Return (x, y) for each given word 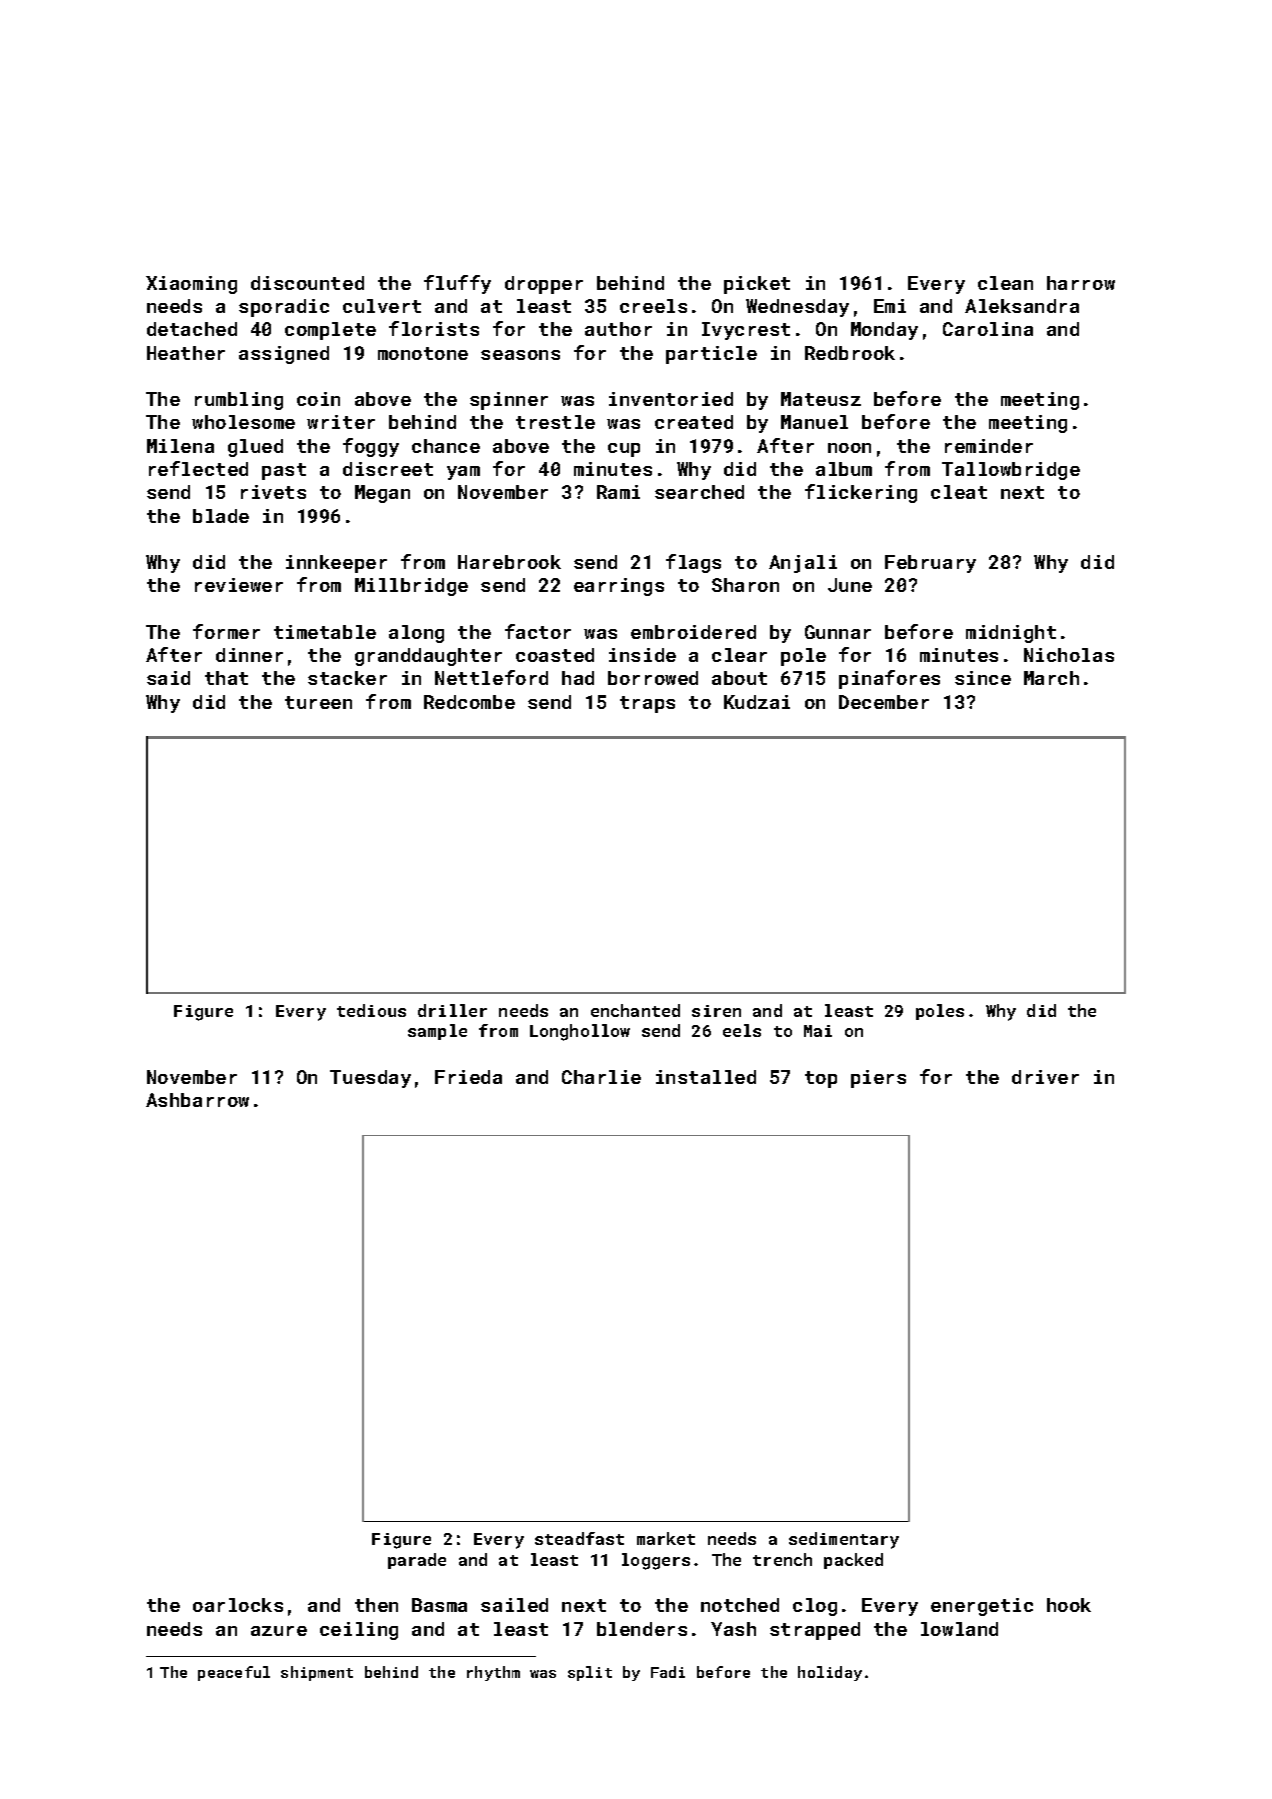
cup (624, 450)
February (930, 564)
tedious (371, 1010)
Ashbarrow (197, 1100)
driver (1045, 1077)
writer (341, 422)
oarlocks (238, 1605)
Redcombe (469, 702)
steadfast (579, 1538)
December (884, 702)
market (666, 1538)
